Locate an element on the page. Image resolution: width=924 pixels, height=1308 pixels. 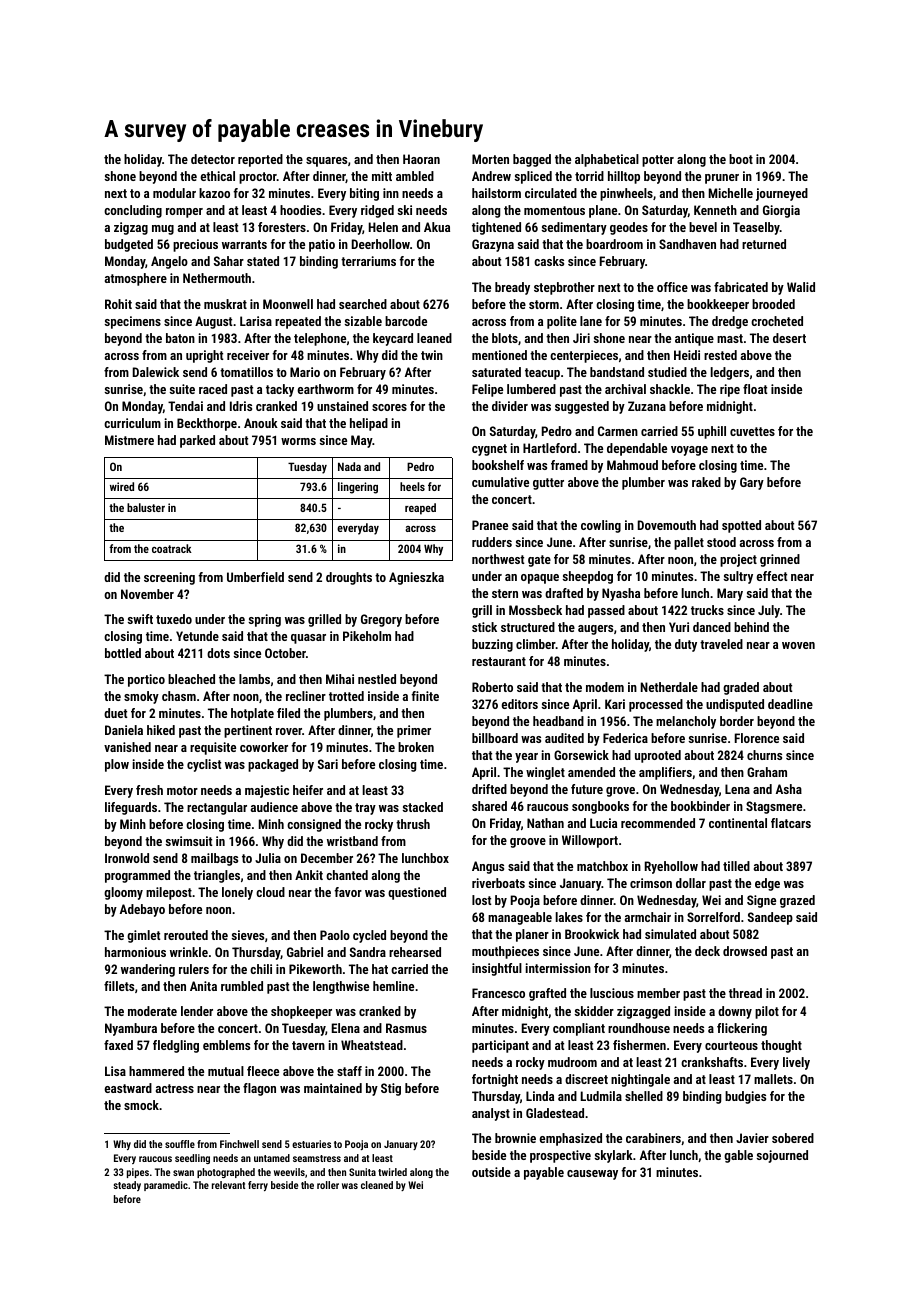
Giorgia is located at coordinates (781, 211).
